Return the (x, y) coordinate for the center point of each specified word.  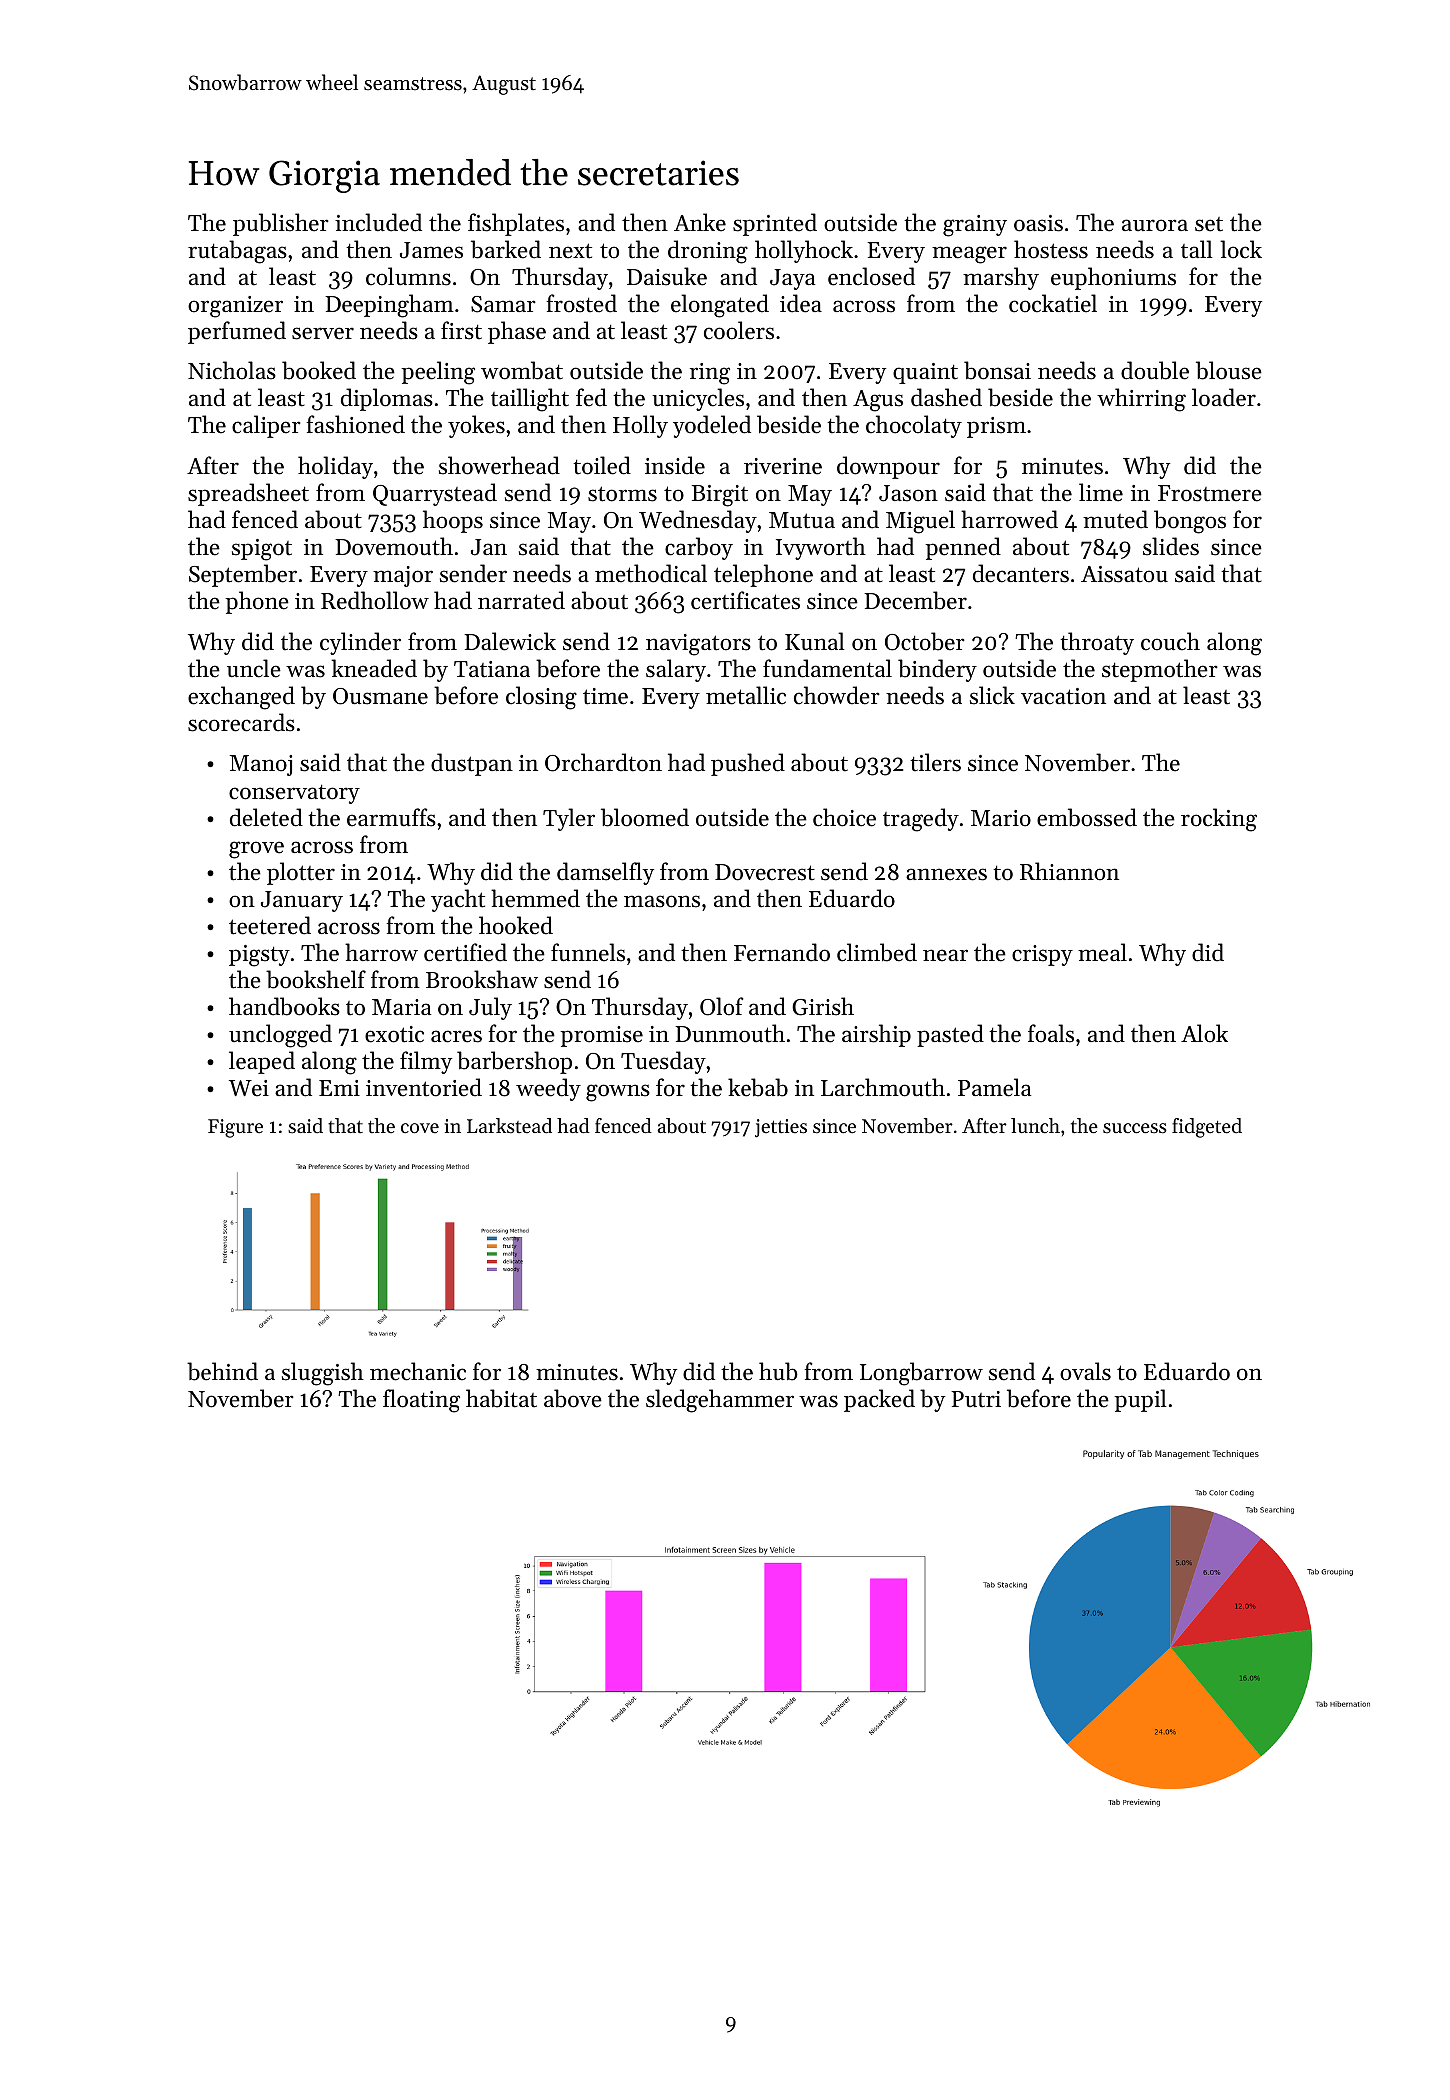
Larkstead (509, 1126)
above (573, 1398)
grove (256, 850)
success (1135, 1128)
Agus (878, 401)
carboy (699, 548)
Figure (235, 1128)
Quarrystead (435, 494)
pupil (1140, 1400)
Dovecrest (765, 872)
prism (996, 427)
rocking (1219, 820)
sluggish (323, 1374)
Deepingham (389, 306)
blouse (1229, 370)
